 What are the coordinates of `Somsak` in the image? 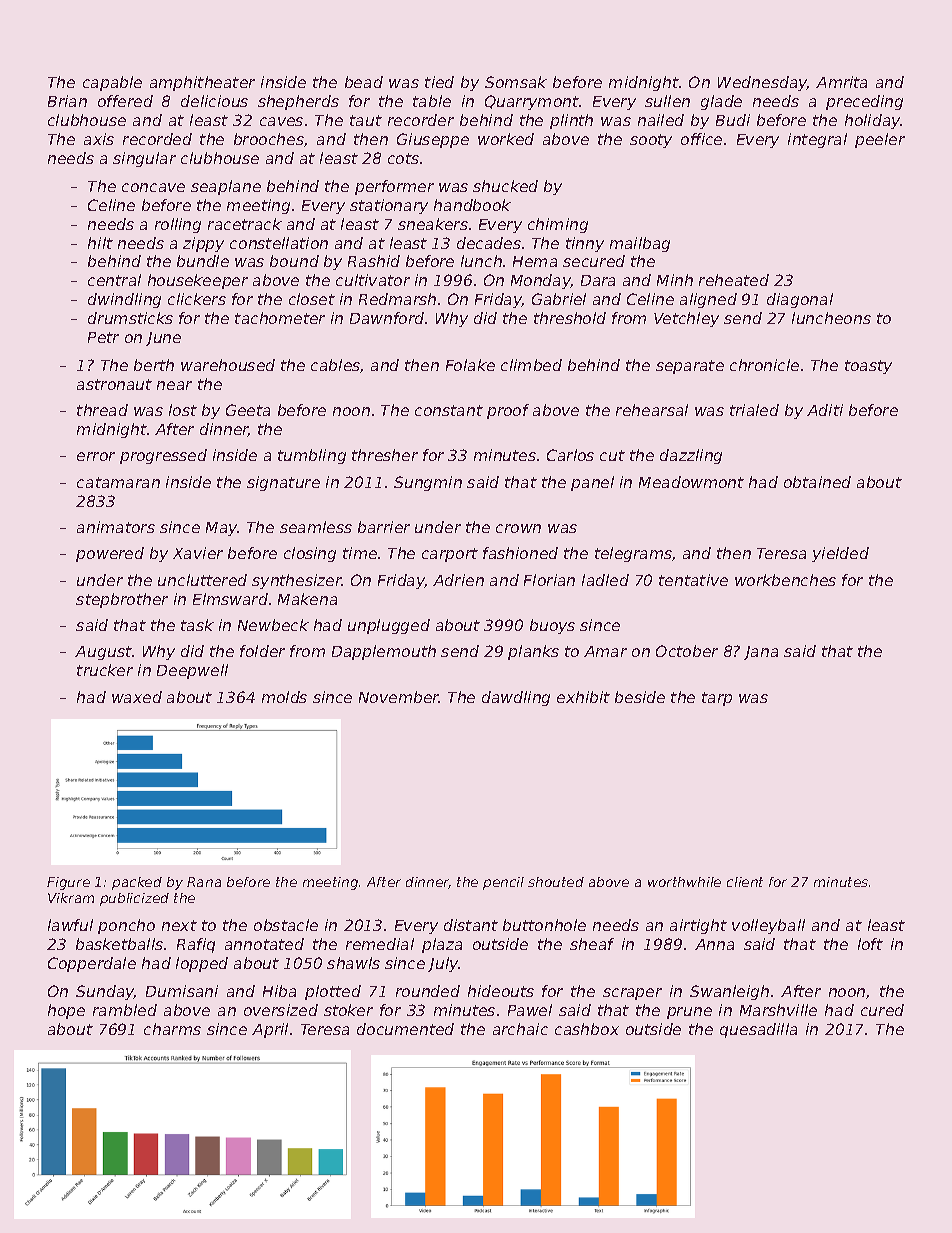 It's located at (516, 82).
